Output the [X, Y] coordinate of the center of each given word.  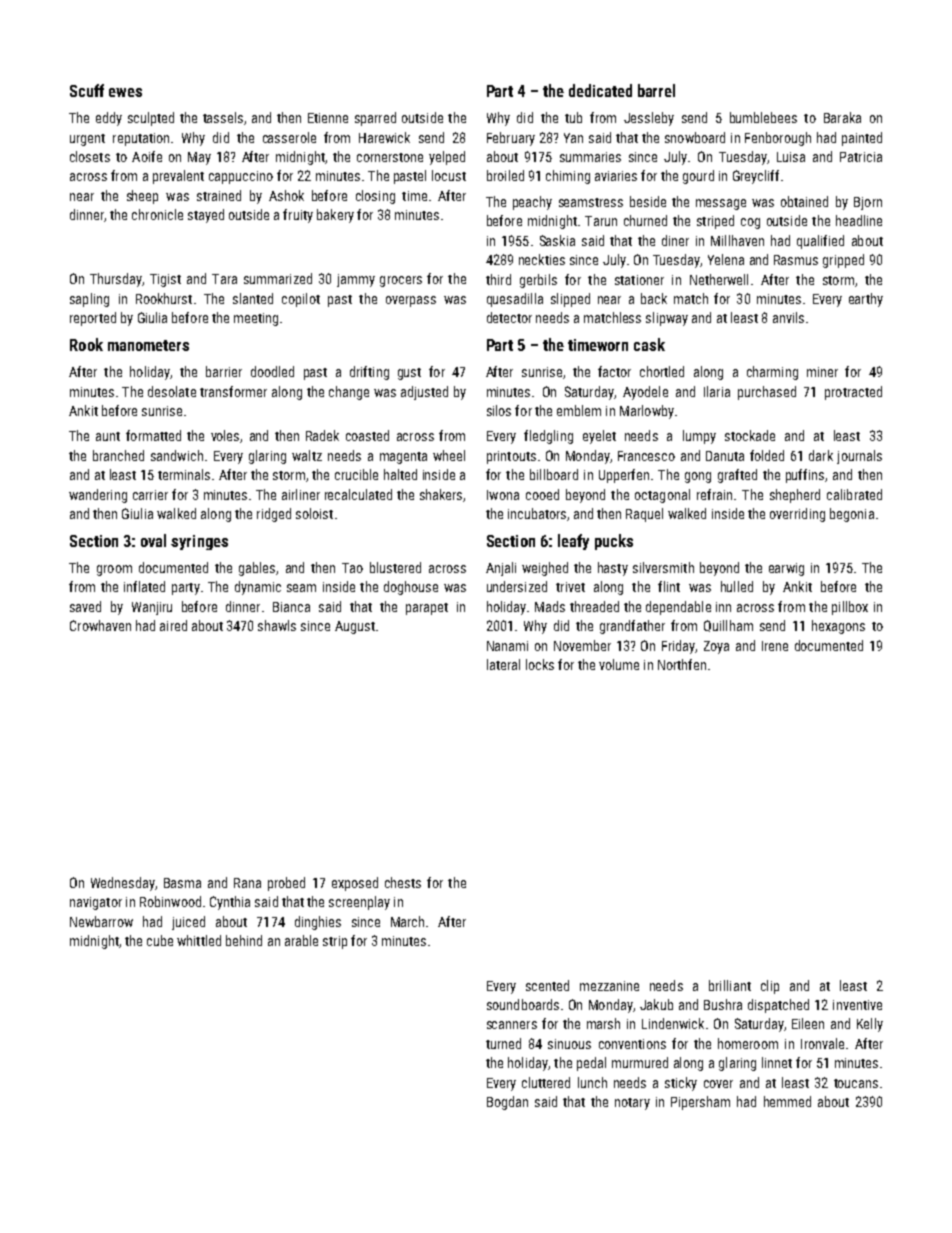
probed [286, 884]
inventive [857, 1005]
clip [770, 987]
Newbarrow [101, 921]
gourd [698, 177]
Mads [550, 606]
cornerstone [390, 157]
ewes [125, 92]
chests [403, 882]
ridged [274, 515]
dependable [678, 608]
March [407, 921]
